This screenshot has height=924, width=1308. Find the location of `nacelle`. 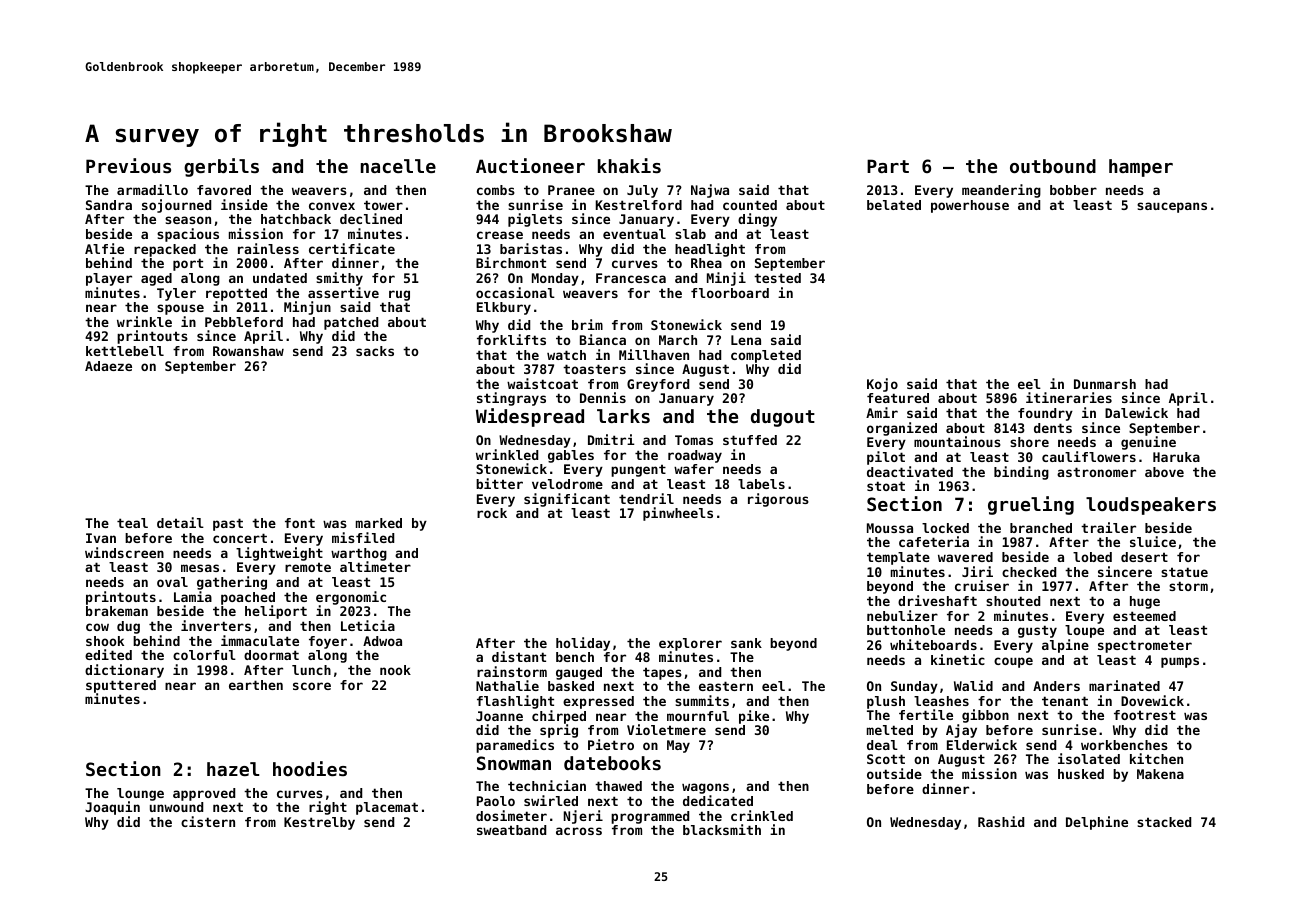

nacelle is located at coordinates (398, 166).
